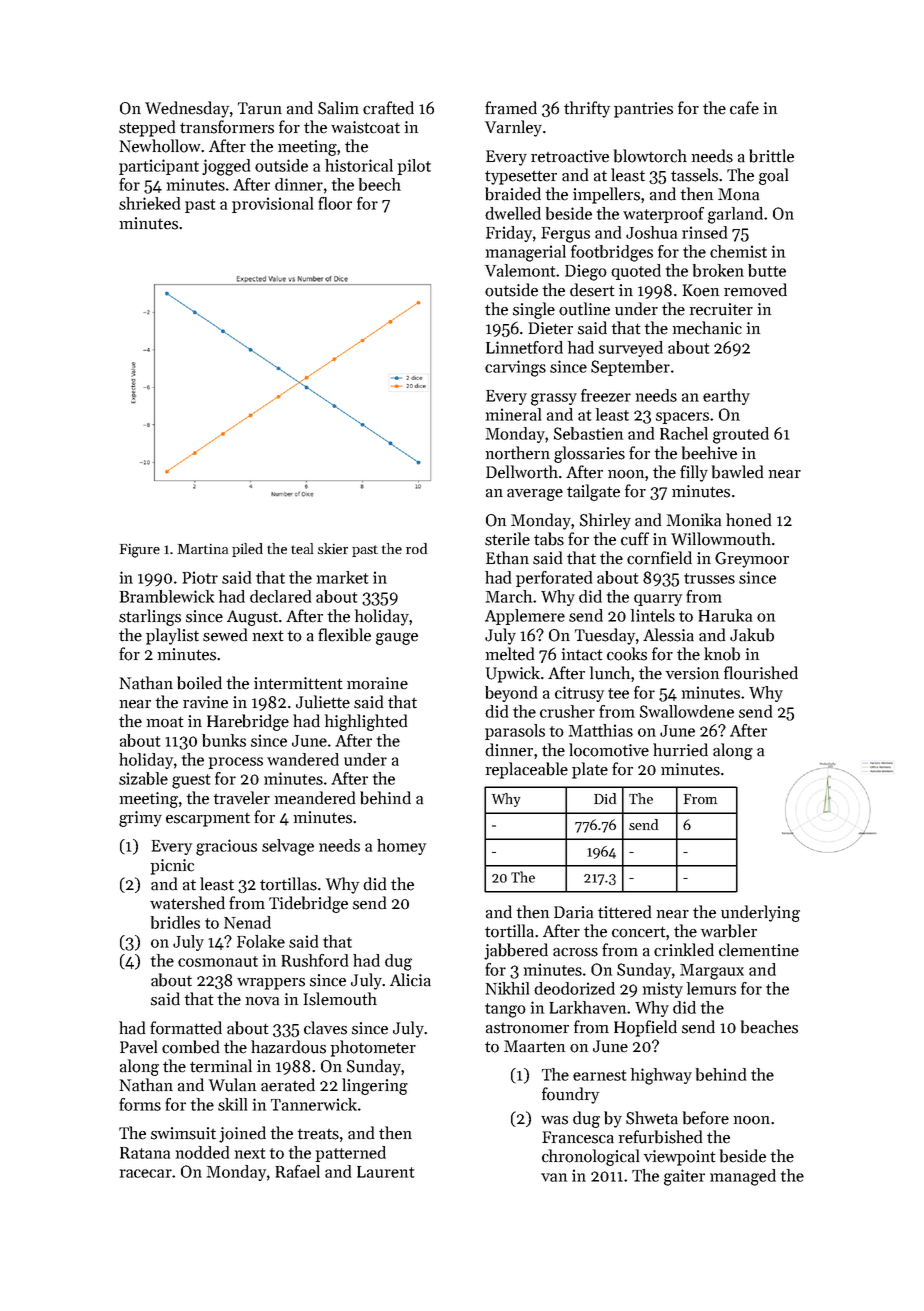  Describe the element at coordinates (513, 414) in the screenshot. I see `mineral` at that location.
